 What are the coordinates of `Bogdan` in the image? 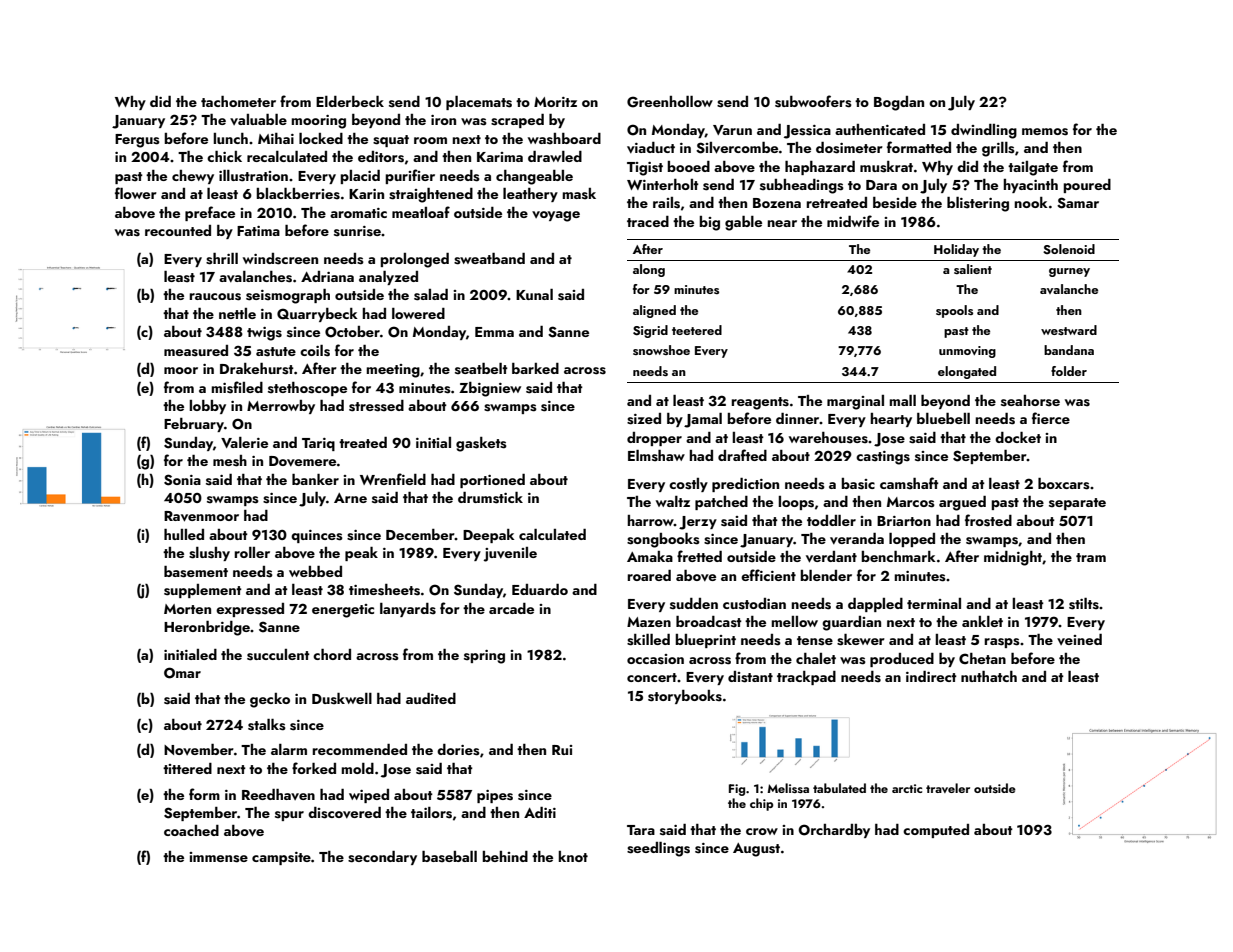 It's located at (899, 103).
